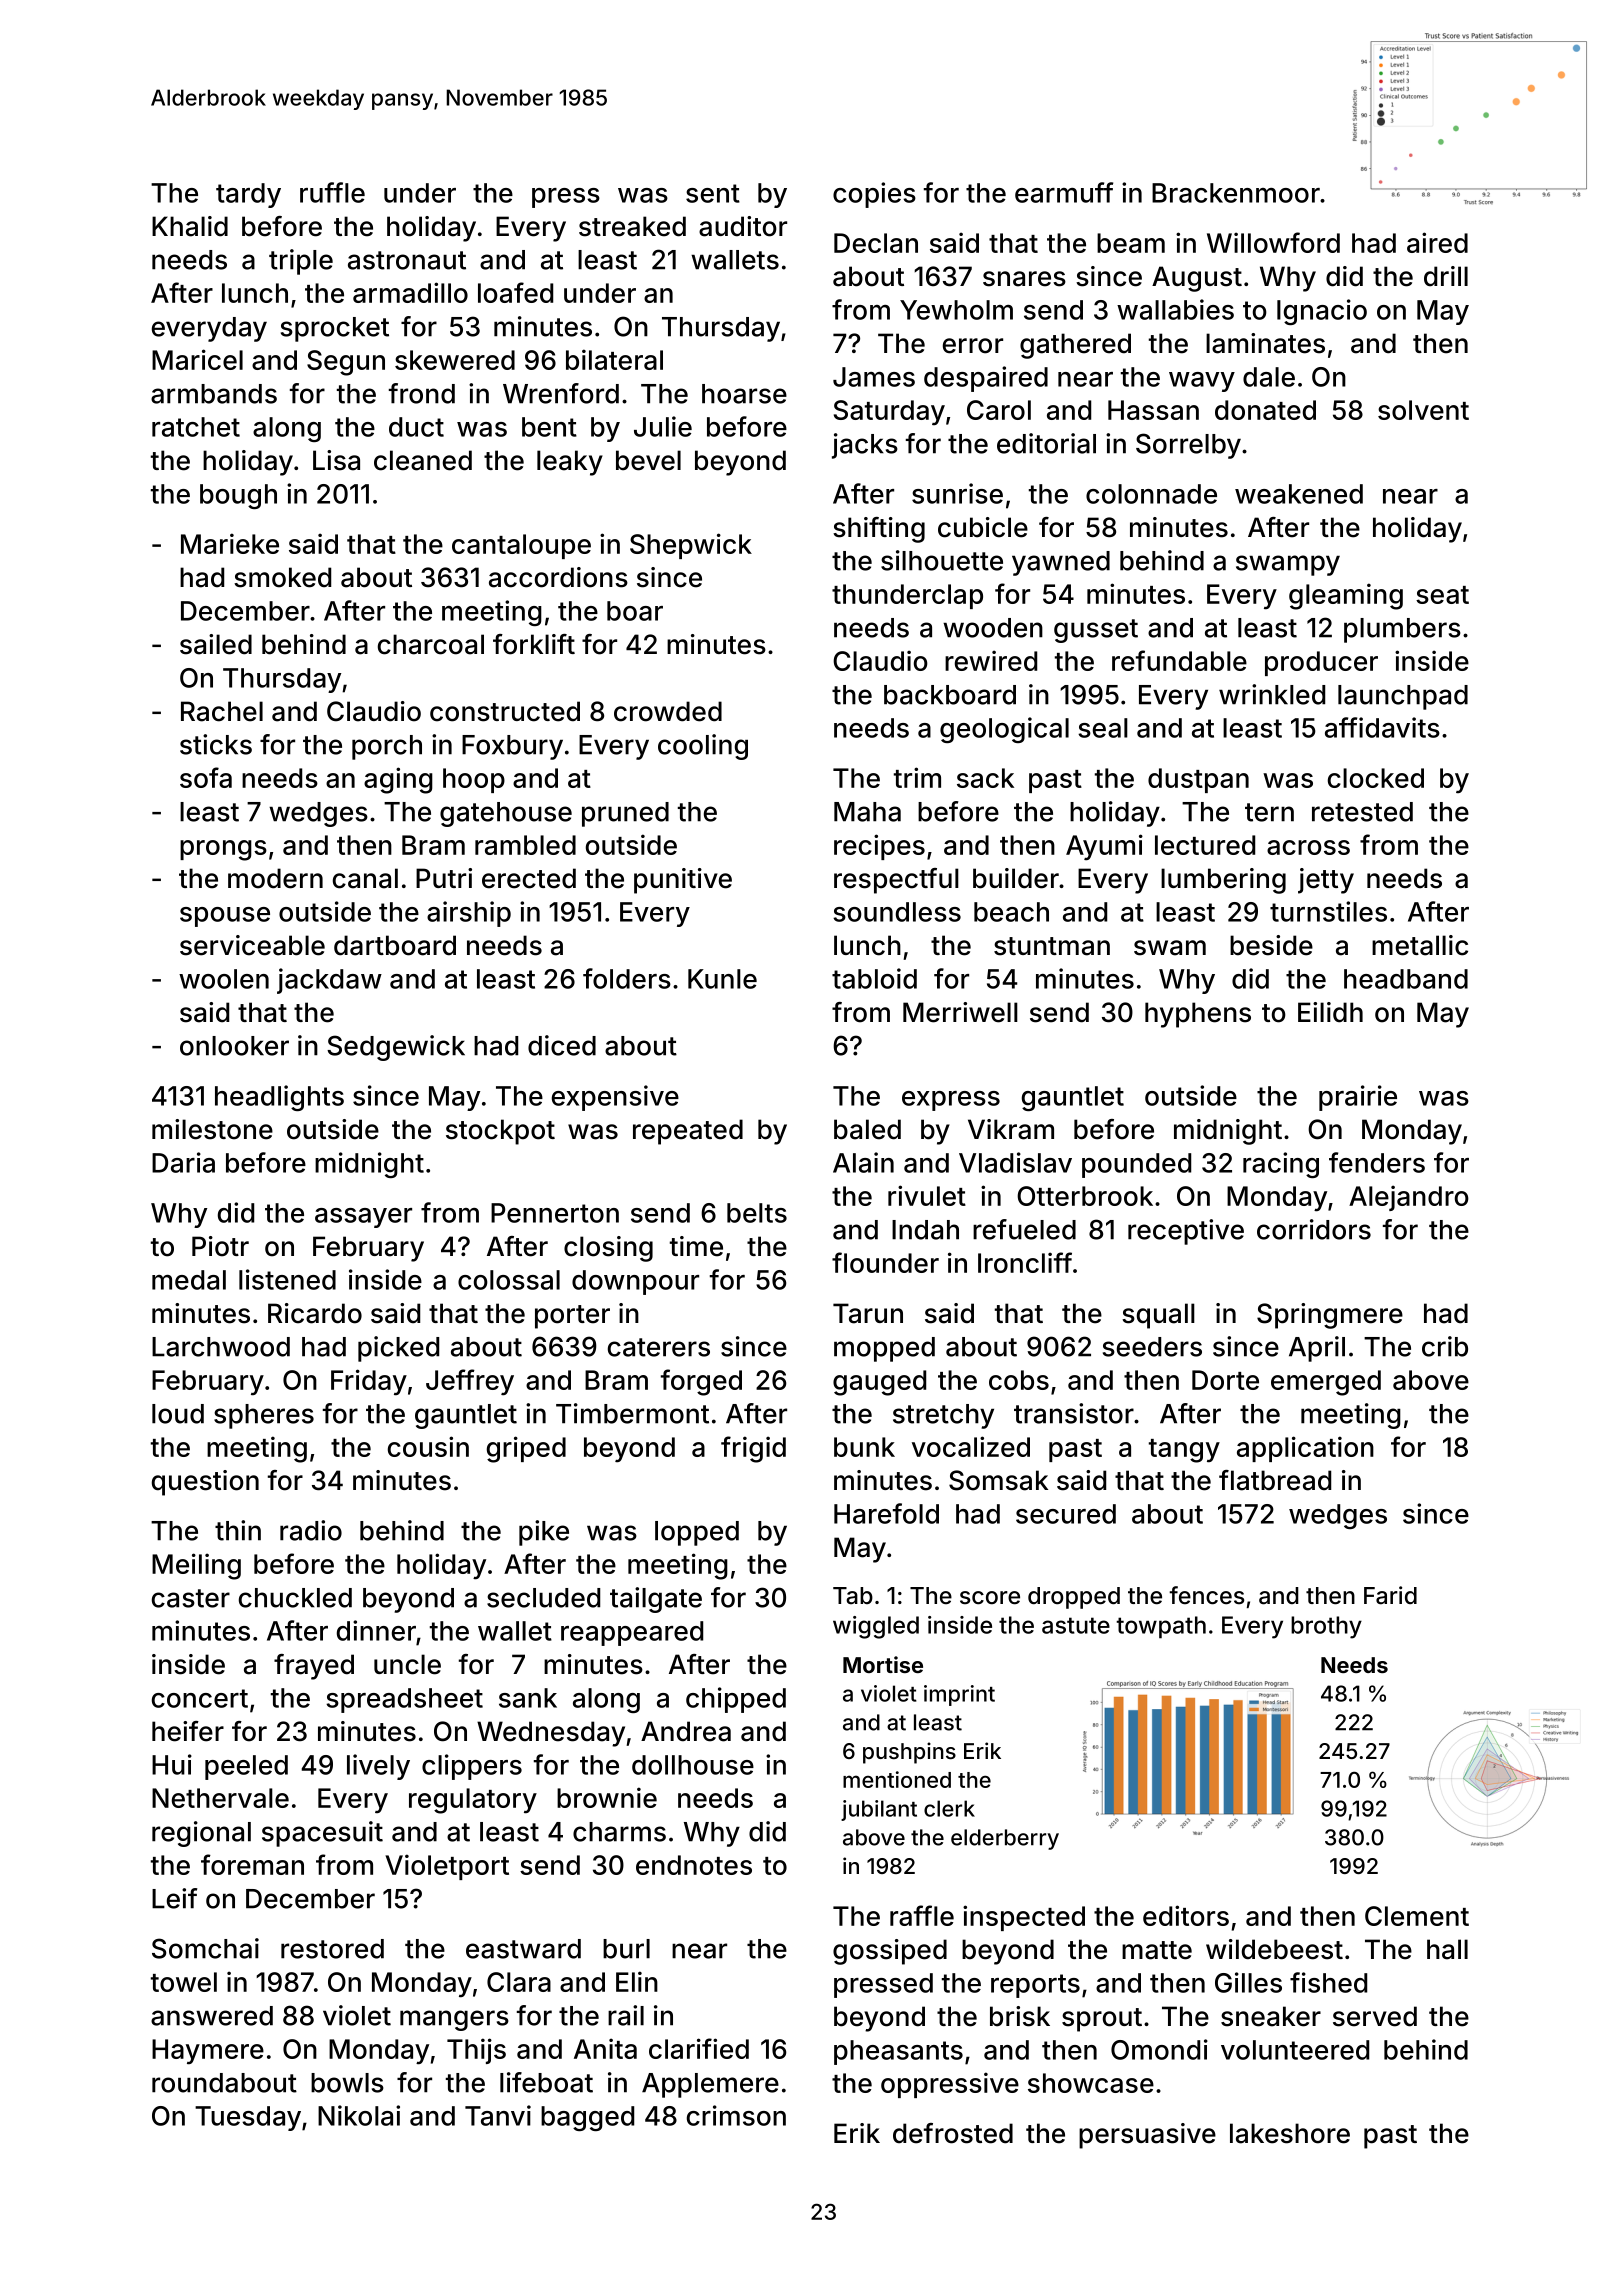 This image has width=1620, height=2292. What do you see at coordinates (736, 2115) in the image?
I see `crimson` at bounding box center [736, 2115].
